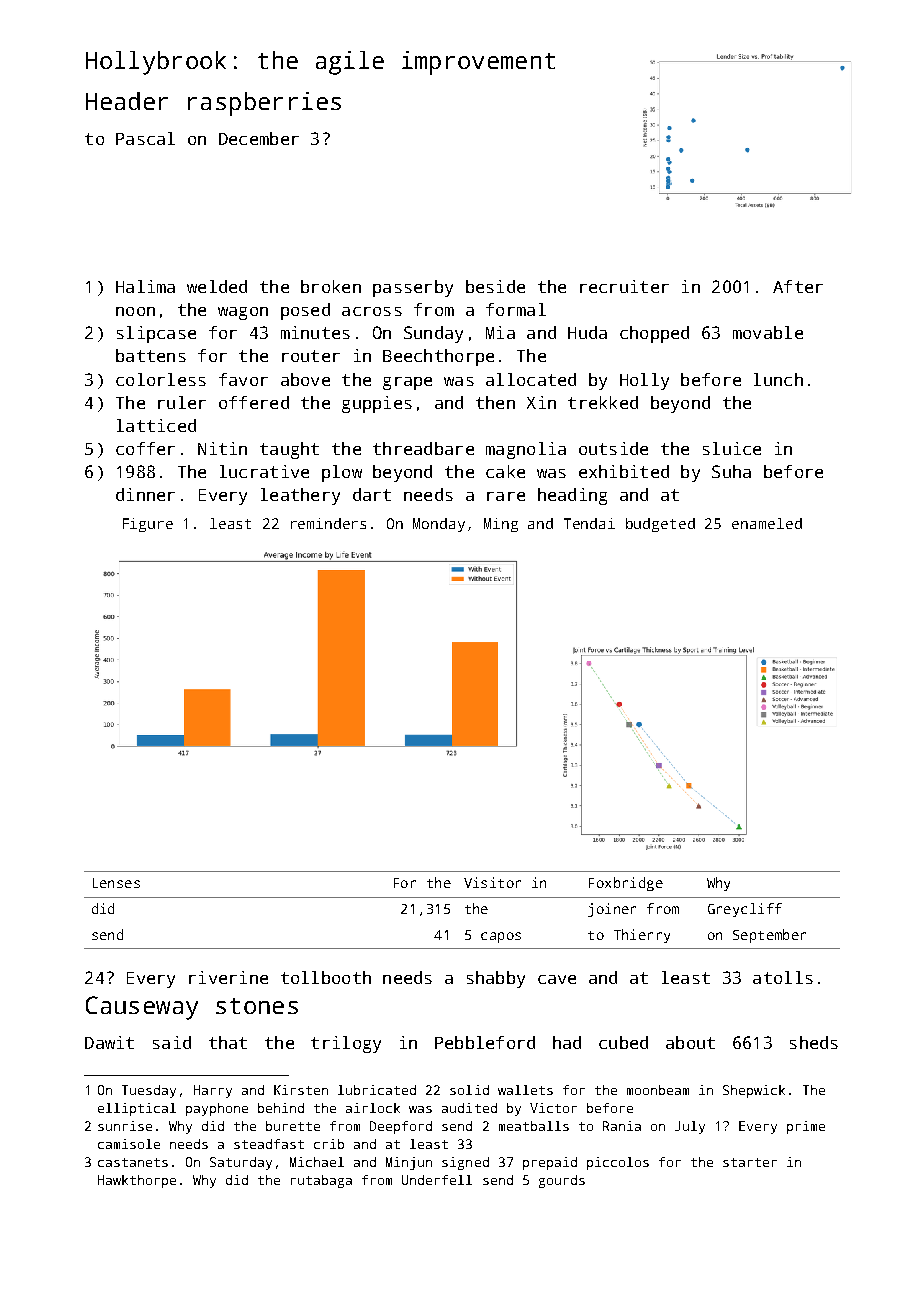  Describe the element at coordinates (148, 525) in the screenshot. I see `Figure` at that location.
